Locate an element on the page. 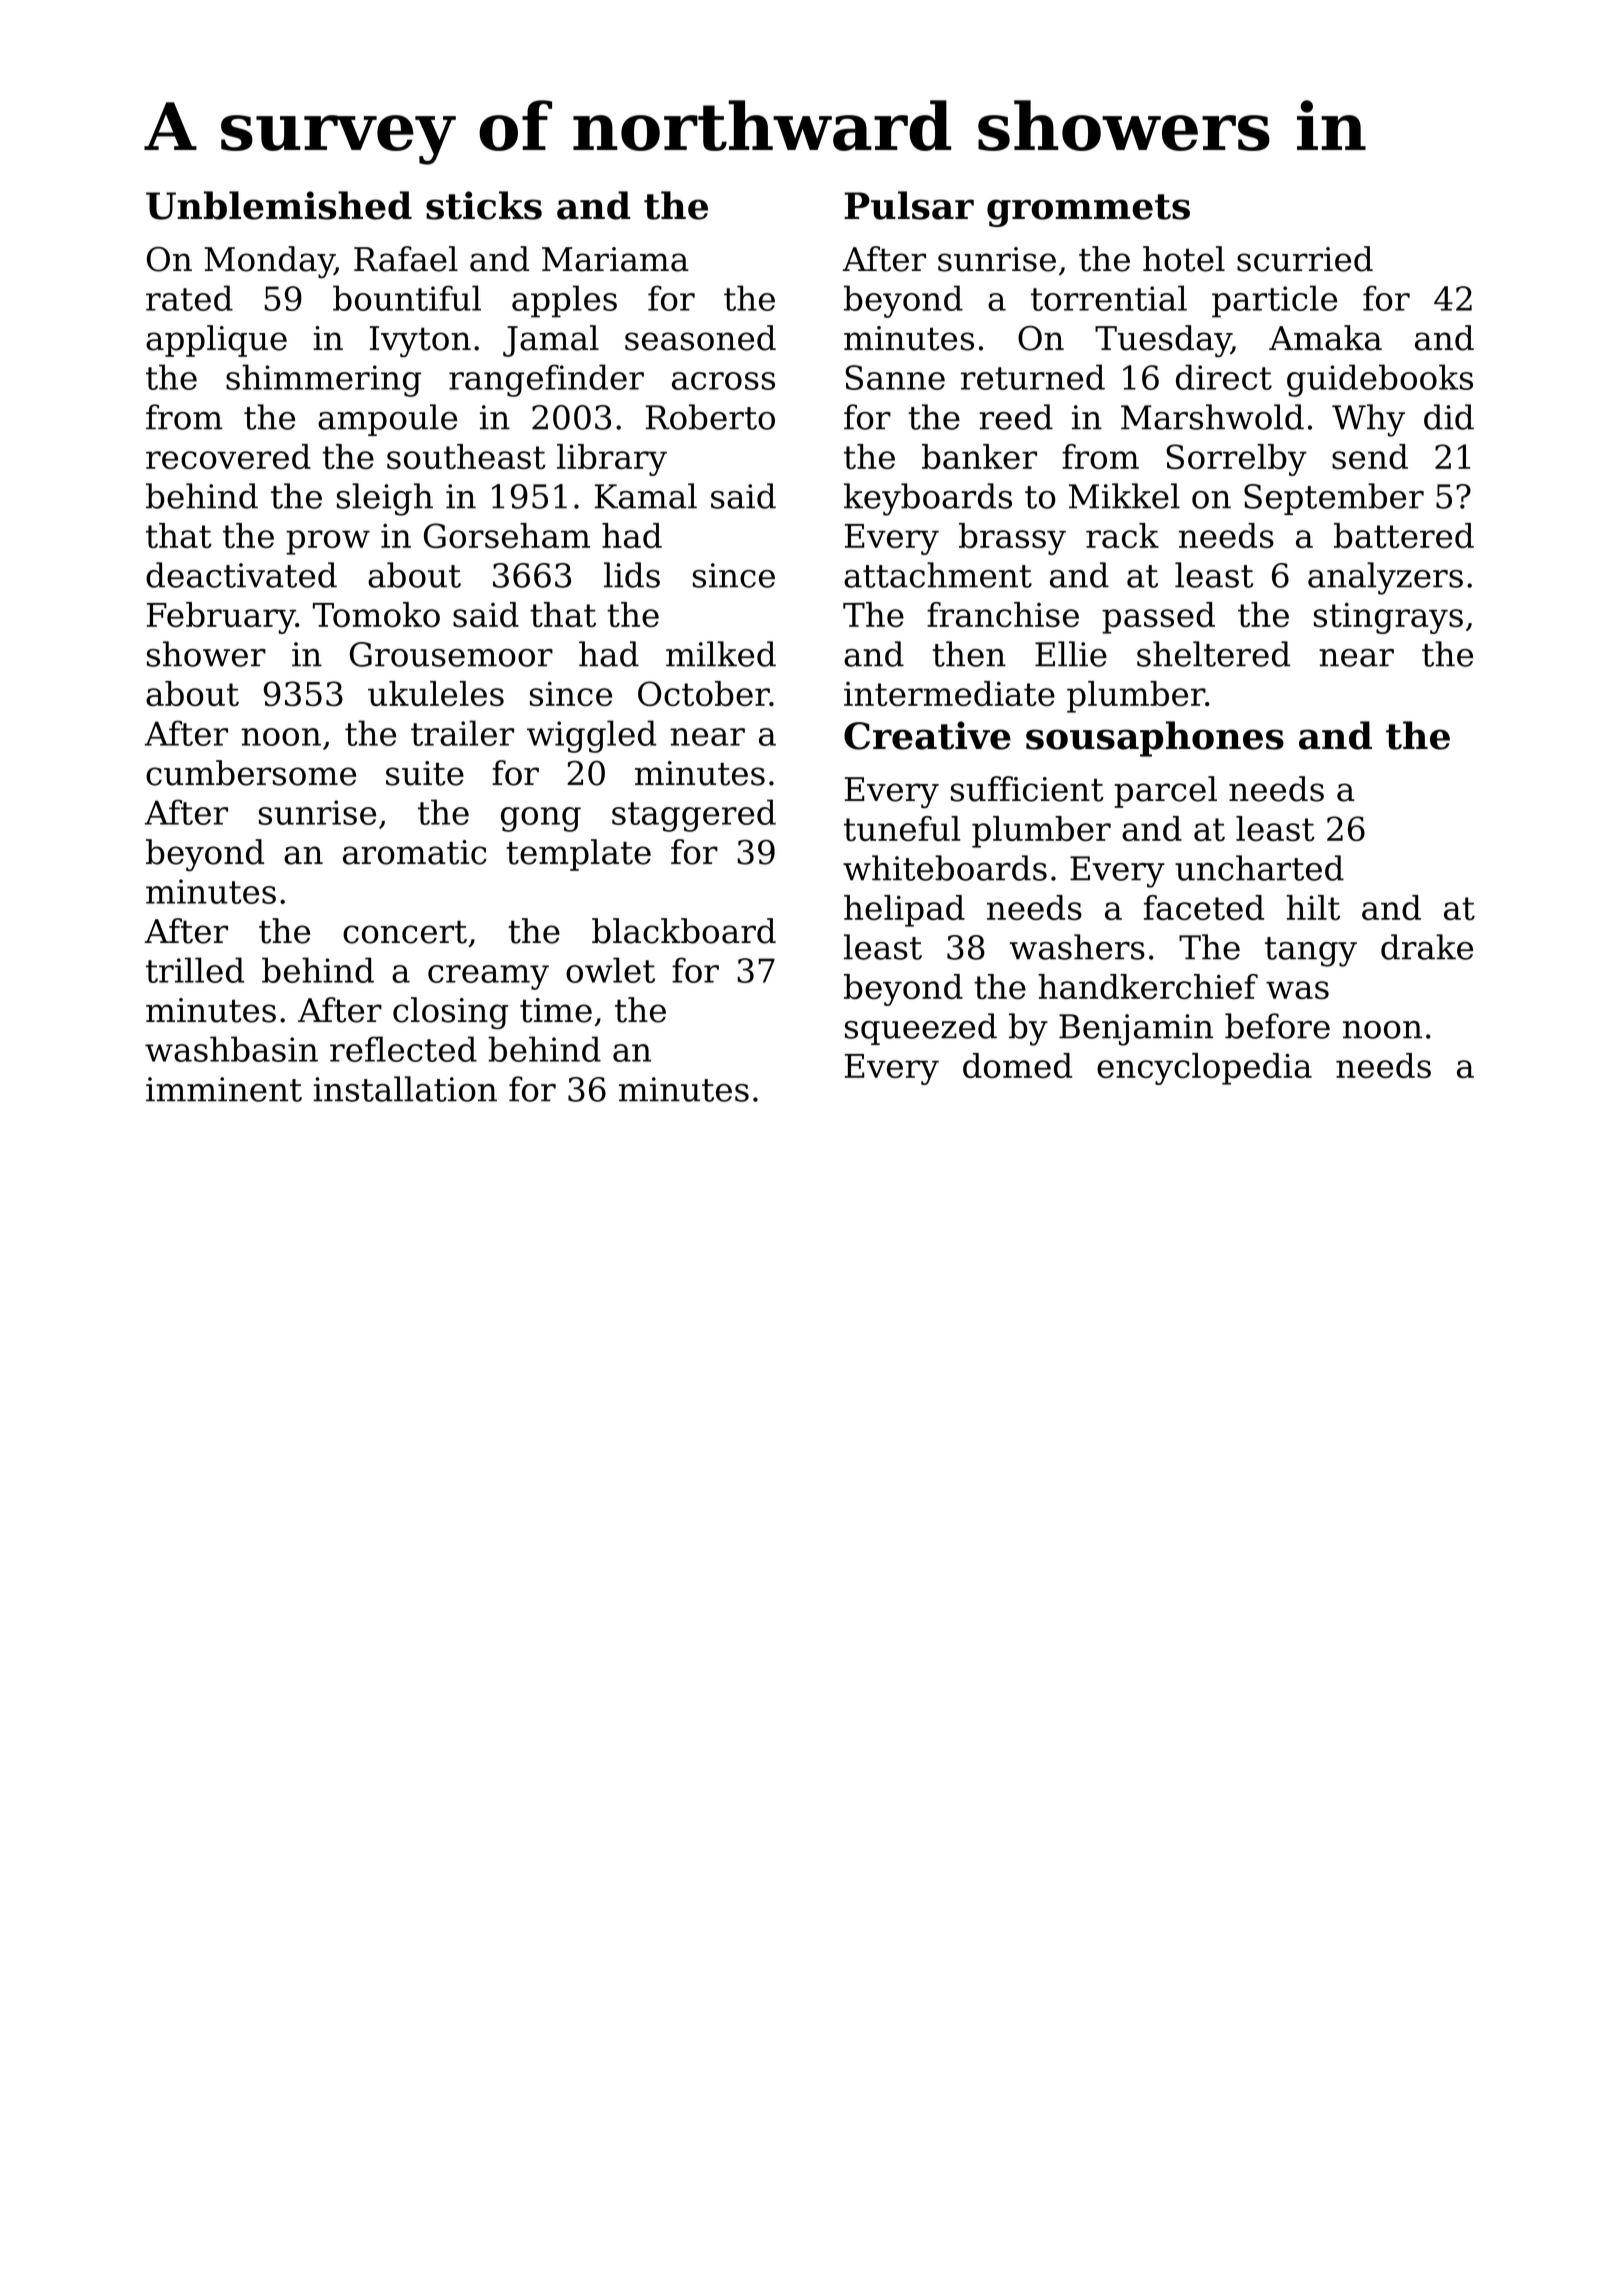 The height and width of the page is (2292, 1620). sheltered is located at coordinates (1213, 654).
